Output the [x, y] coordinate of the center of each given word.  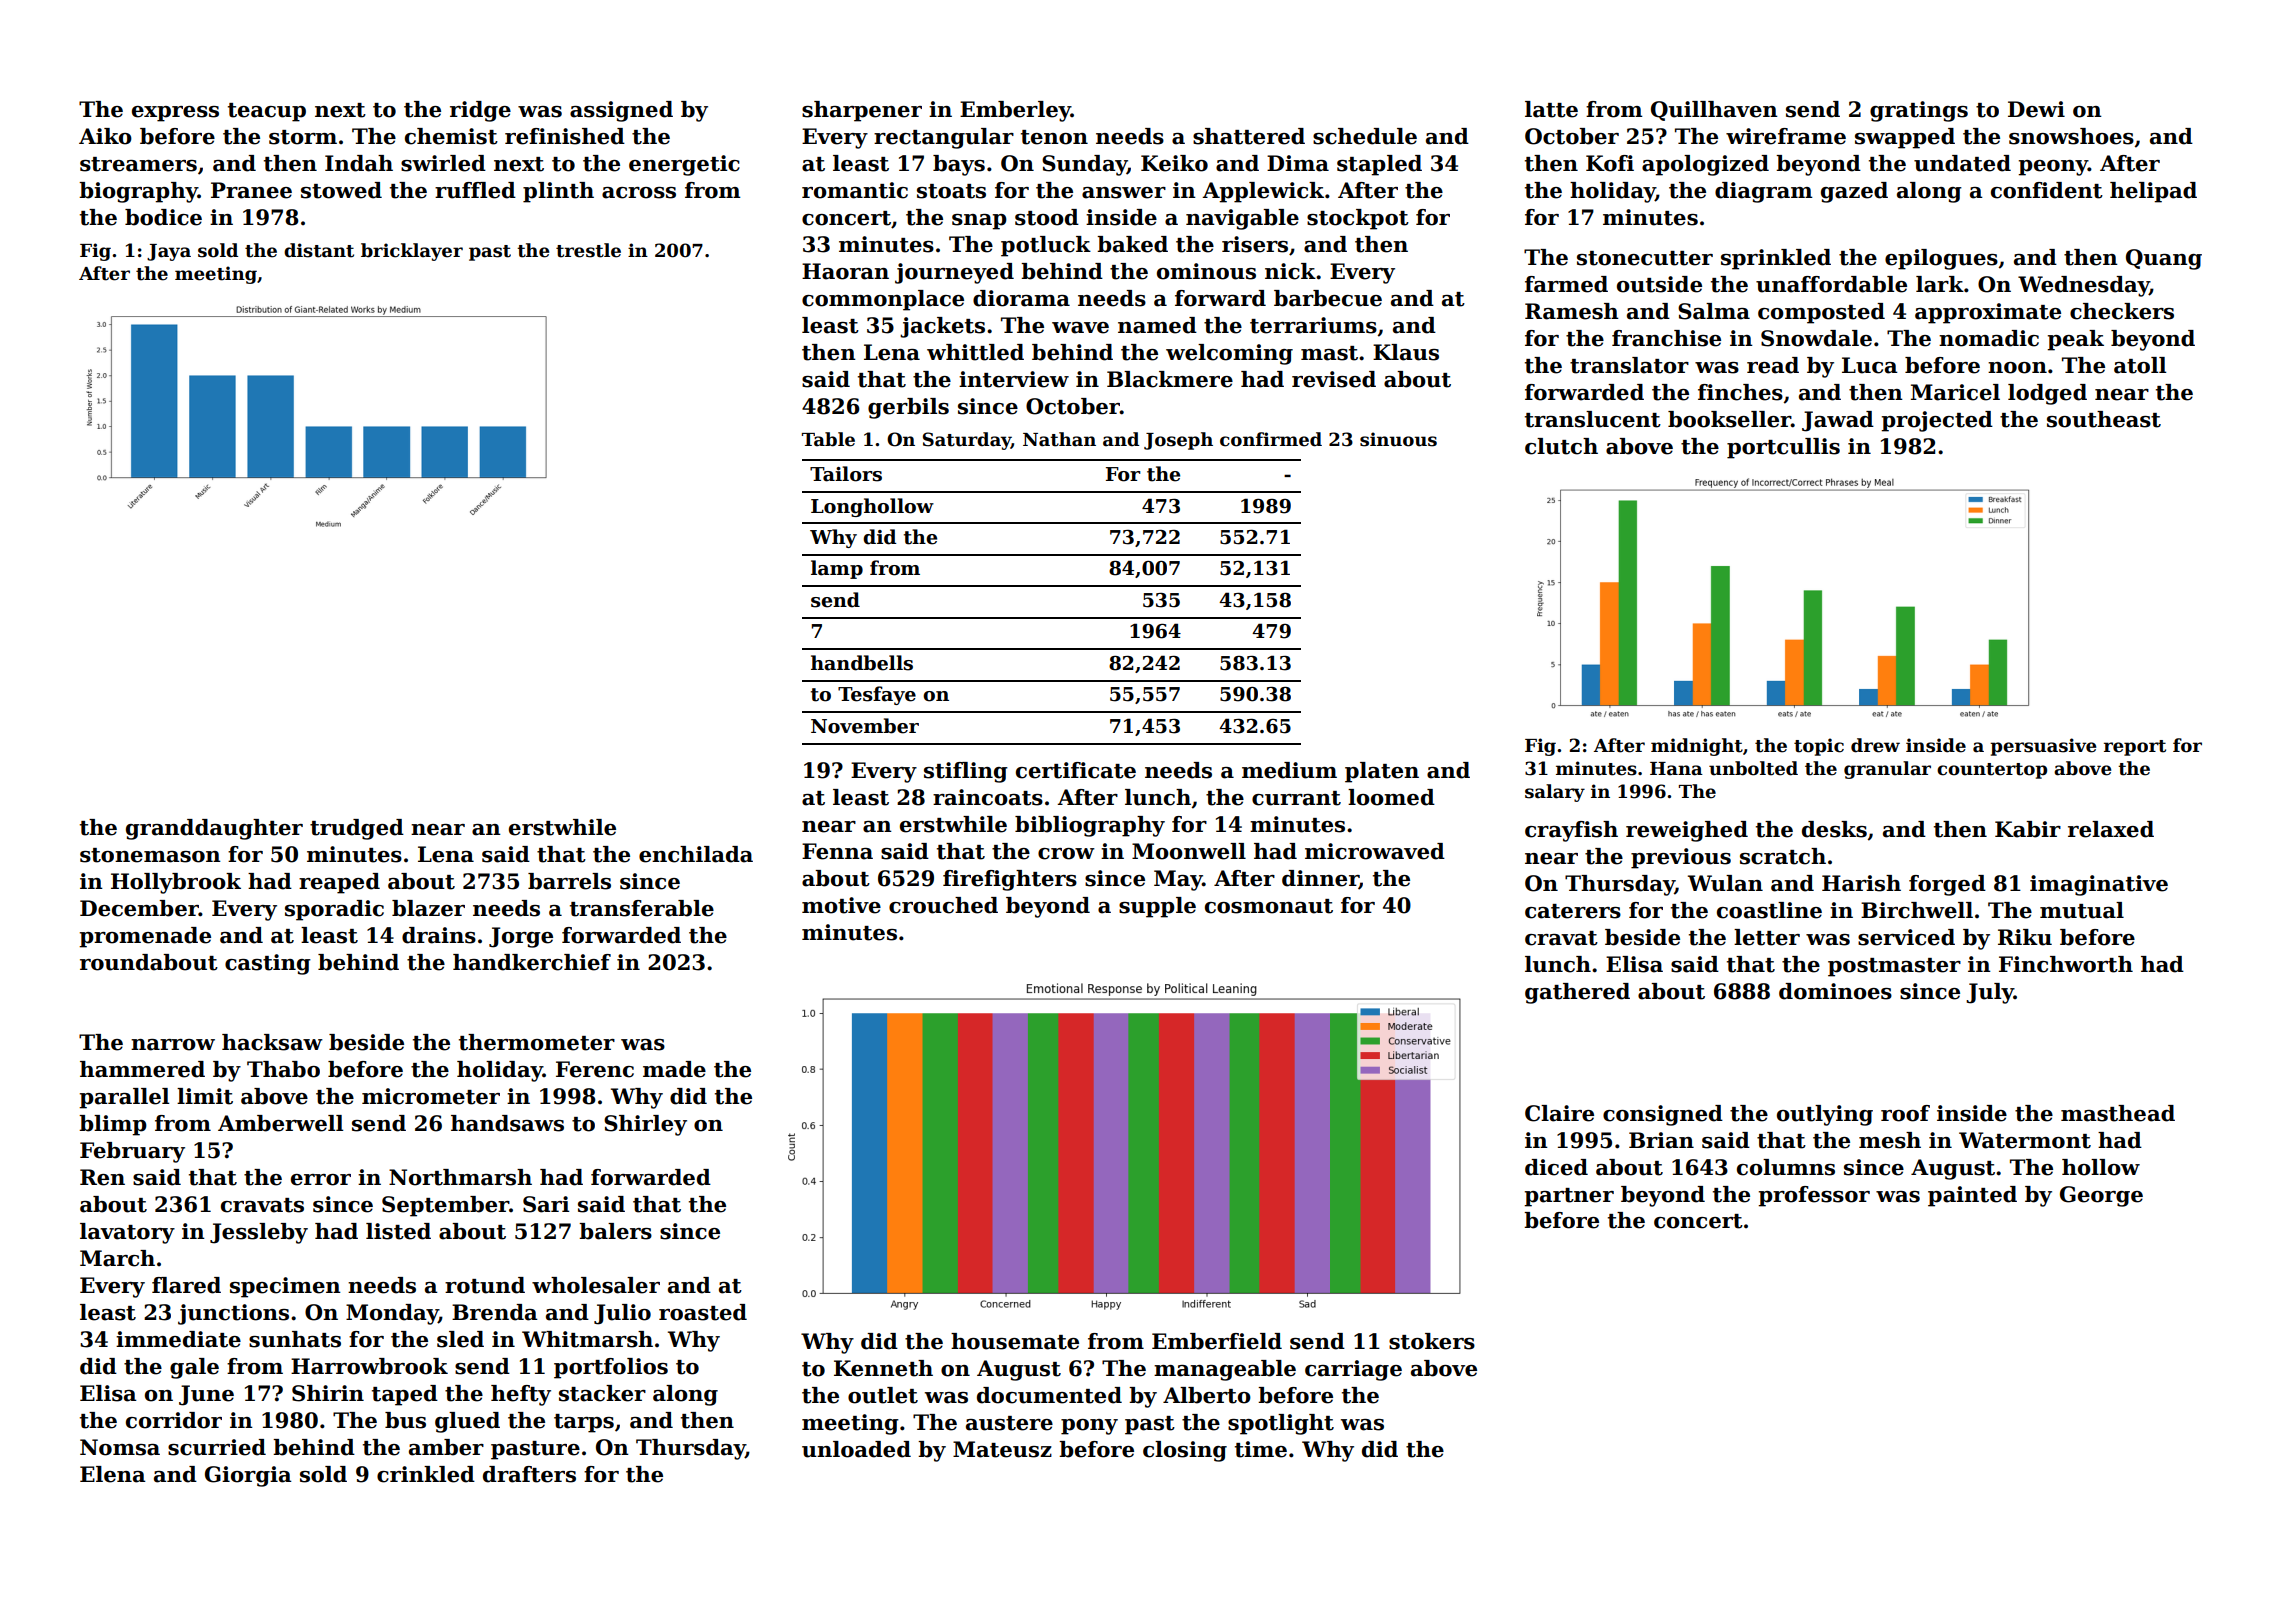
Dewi [2036, 109]
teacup [267, 112]
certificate [1076, 770]
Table [828, 439]
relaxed [2111, 829]
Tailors [846, 474]
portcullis [1783, 448]
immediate [178, 1339]
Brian [1661, 1140]
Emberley [1015, 111]
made [674, 1069]
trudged [357, 829]
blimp [113, 1125]
